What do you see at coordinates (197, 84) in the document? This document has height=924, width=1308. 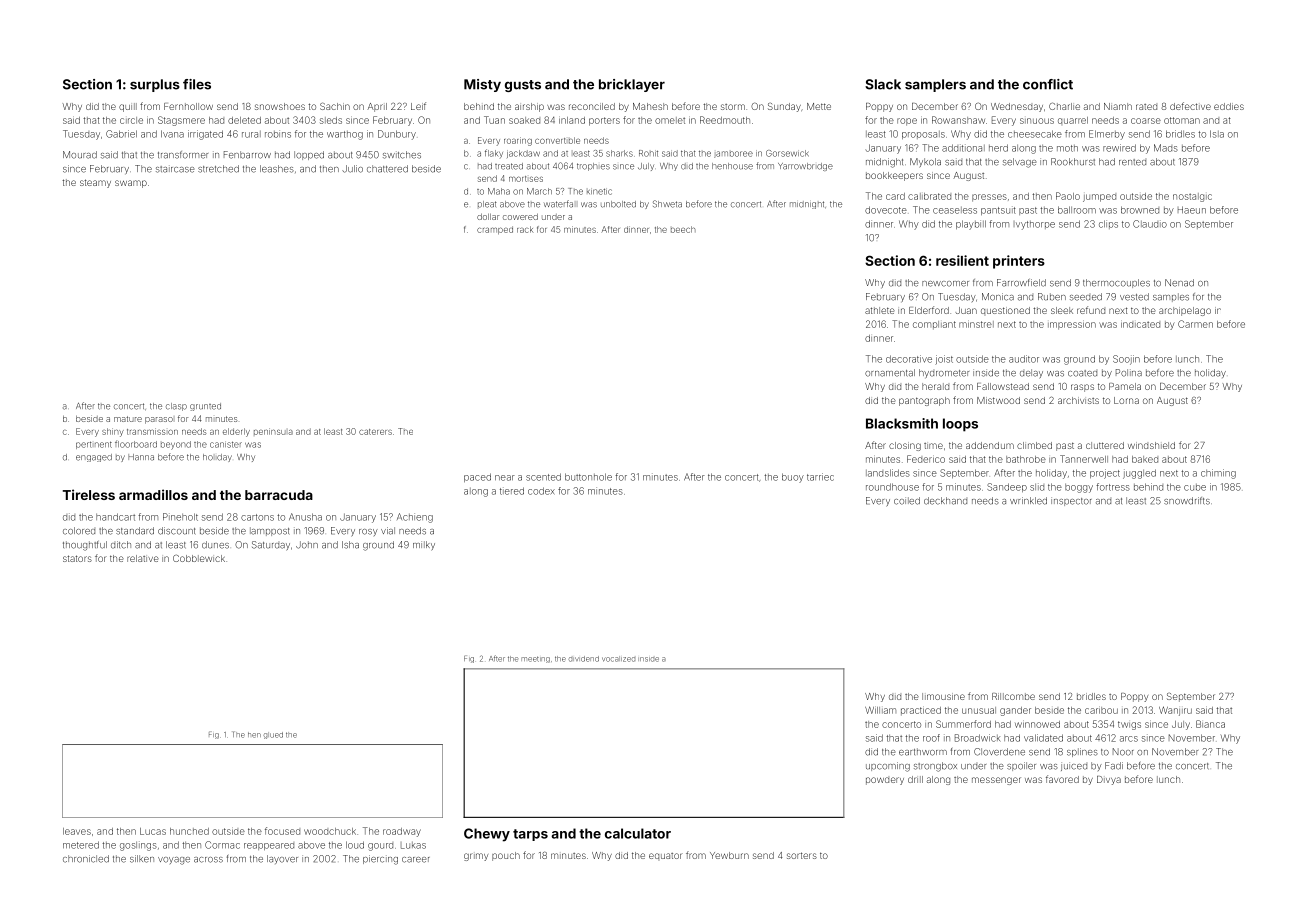 I see `files` at bounding box center [197, 84].
